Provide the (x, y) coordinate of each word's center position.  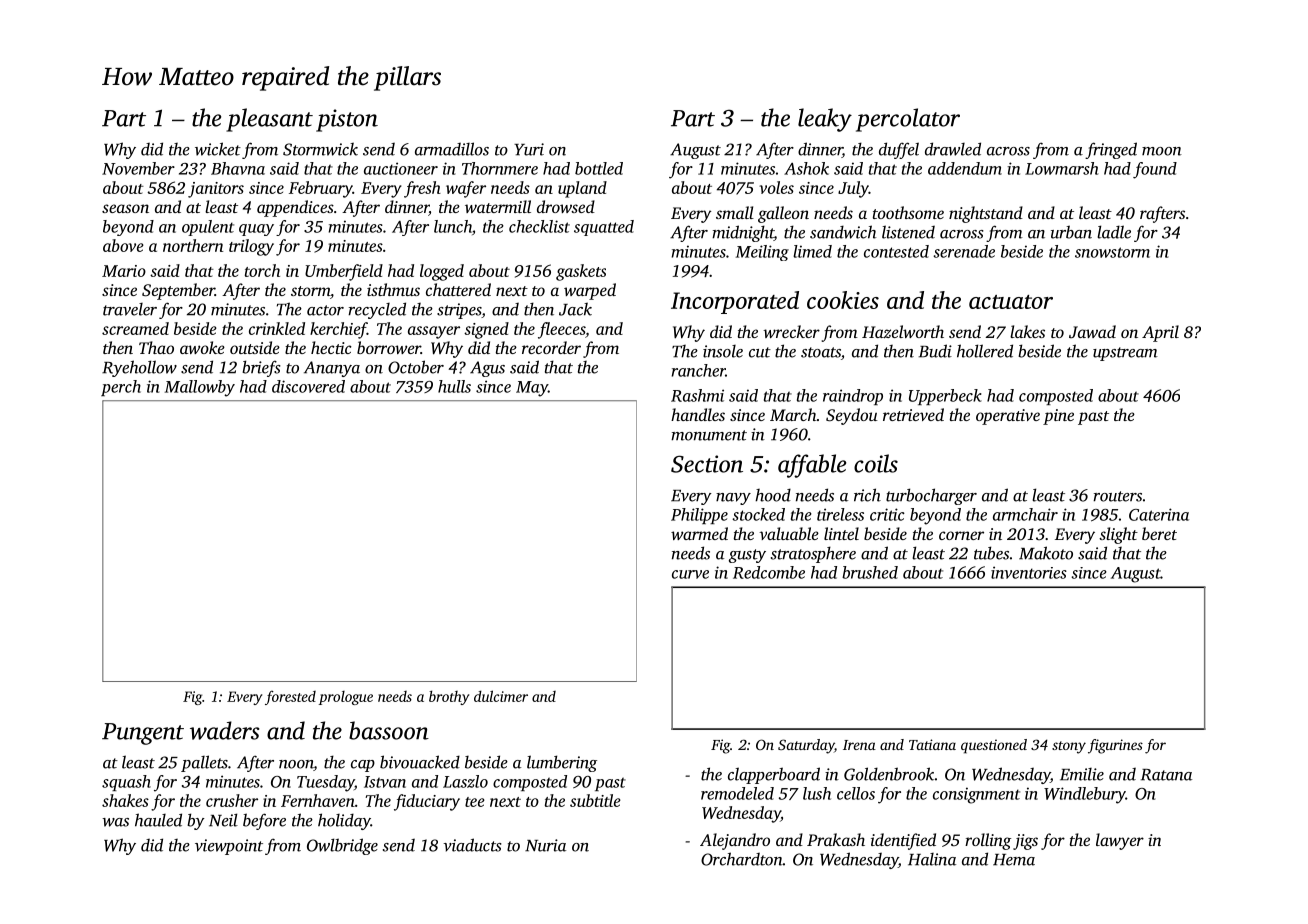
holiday (344, 821)
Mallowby (200, 388)
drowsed (566, 206)
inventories (1029, 572)
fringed (1111, 150)
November (138, 168)
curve (690, 574)
